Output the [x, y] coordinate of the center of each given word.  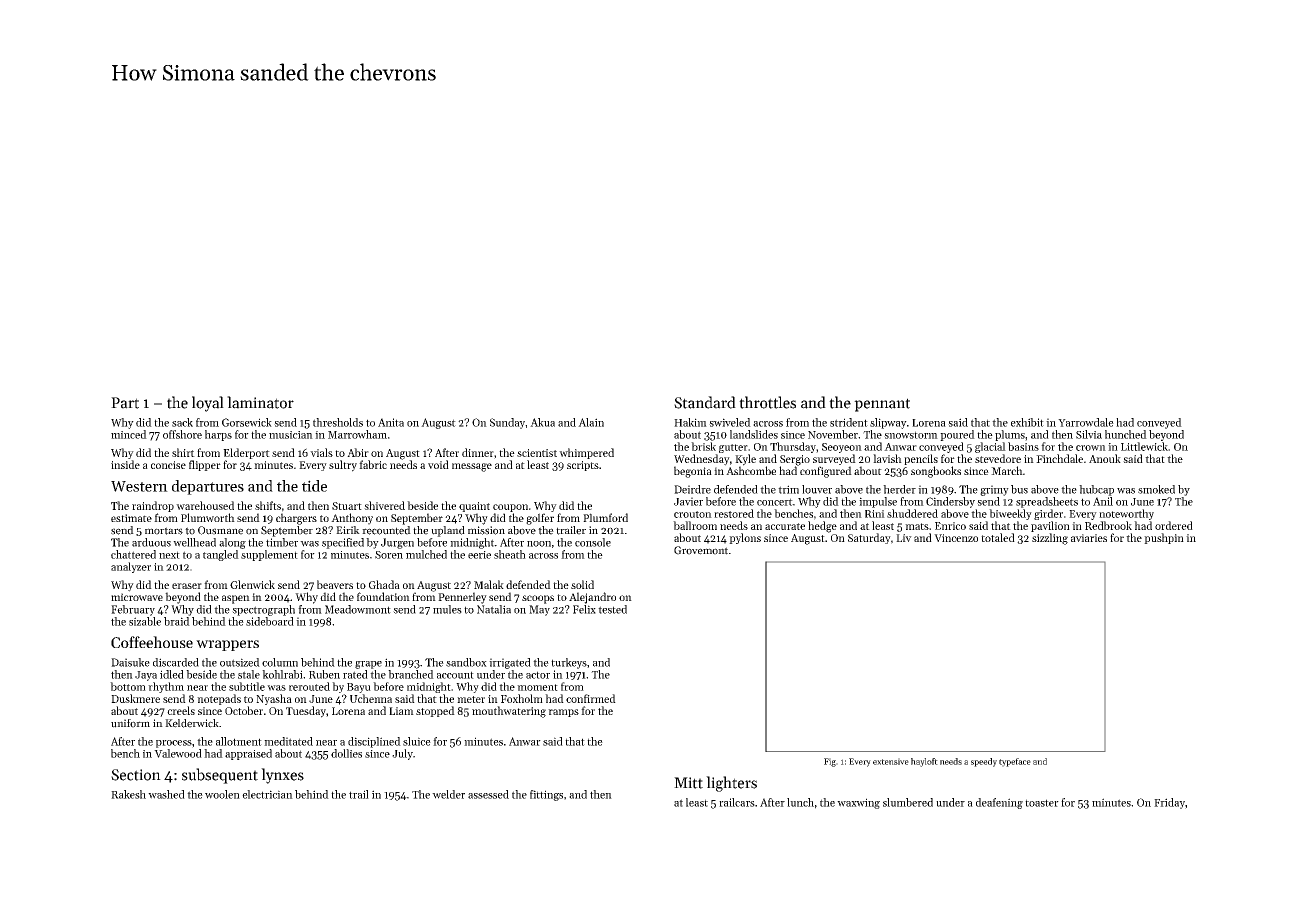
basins [1023, 446]
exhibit [1027, 422]
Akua [542, 422]
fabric [373, 464]
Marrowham [357, 434]
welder [448, 794]
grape [368, 665]
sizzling [1050, 539]
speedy [984, 762]
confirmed [591, 698]
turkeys [569, 663]
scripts [583, 466]
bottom [128, 686]
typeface [1015, 762]
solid [582, 584]
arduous [151, 542]
